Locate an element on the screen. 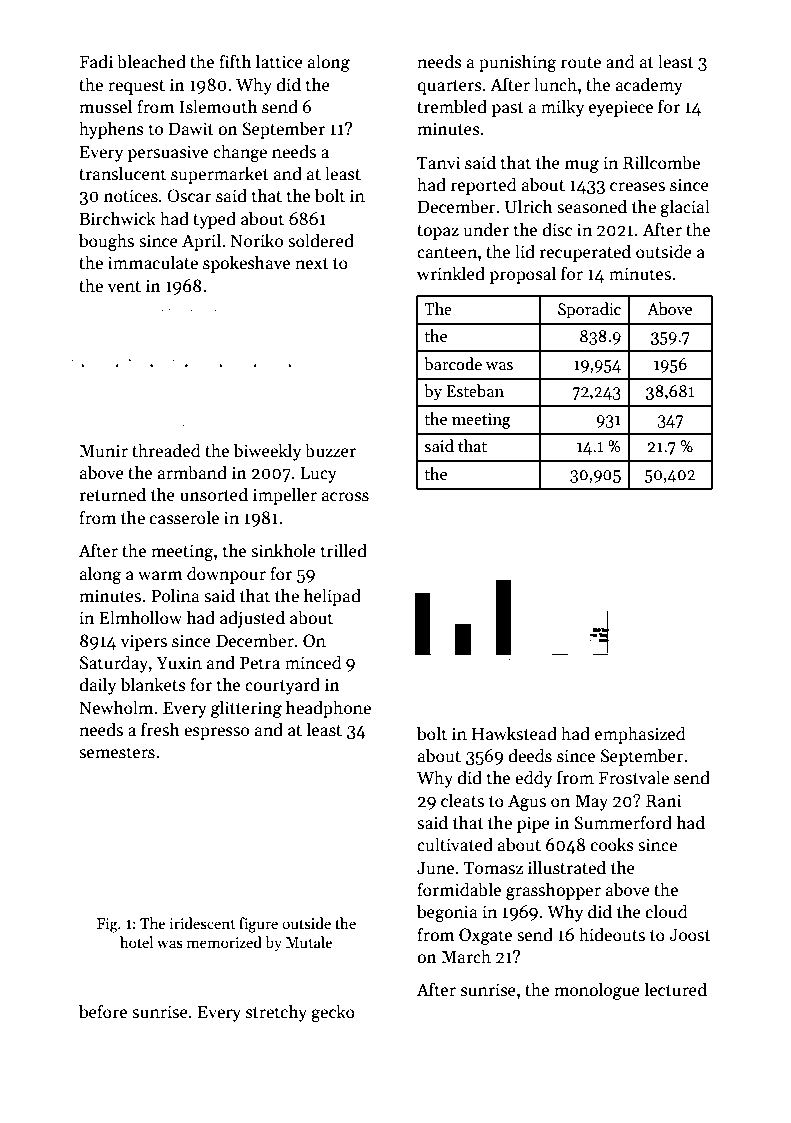 Image resolution: width=791 pixels, height=1123 pixels. Esteban is located at coordinates (475, 390).
